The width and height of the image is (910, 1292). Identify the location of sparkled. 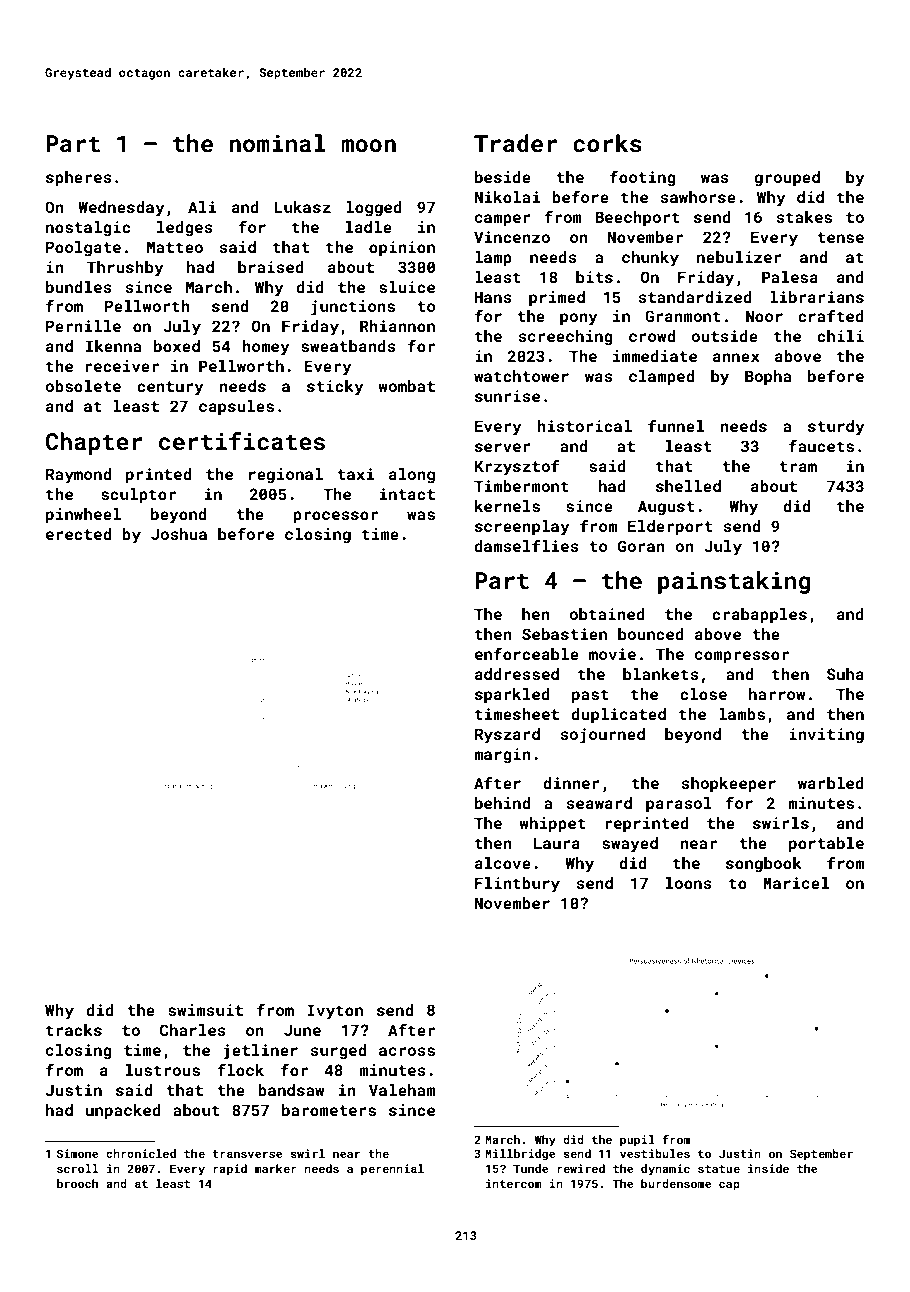
(512, 696).
